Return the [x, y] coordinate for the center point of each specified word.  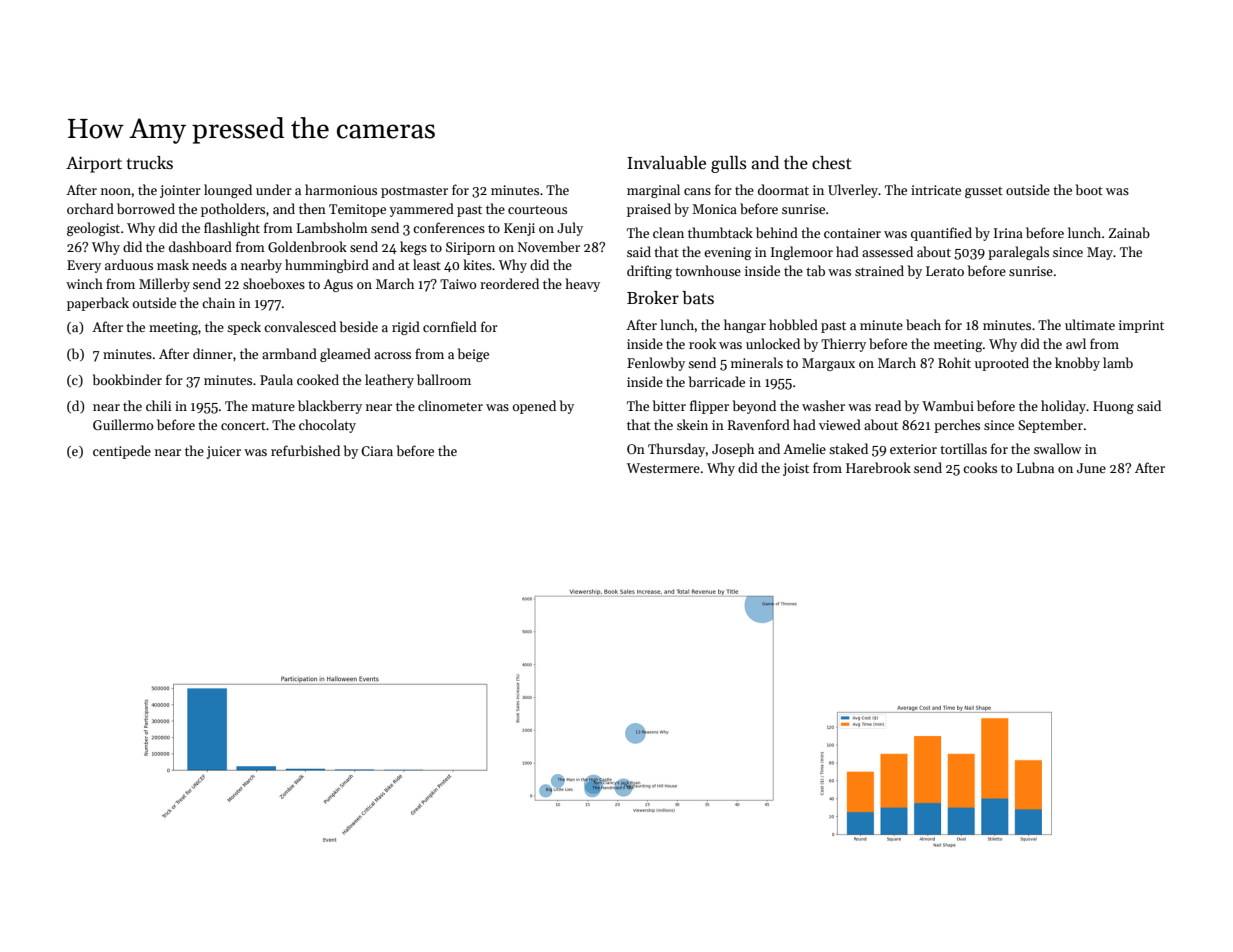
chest [832, 163]
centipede [122, 452]
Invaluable [666, 163]
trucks [150, 163]
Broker [653, 298]
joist [796, 469]
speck [244, 328]
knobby [1077, 364]
